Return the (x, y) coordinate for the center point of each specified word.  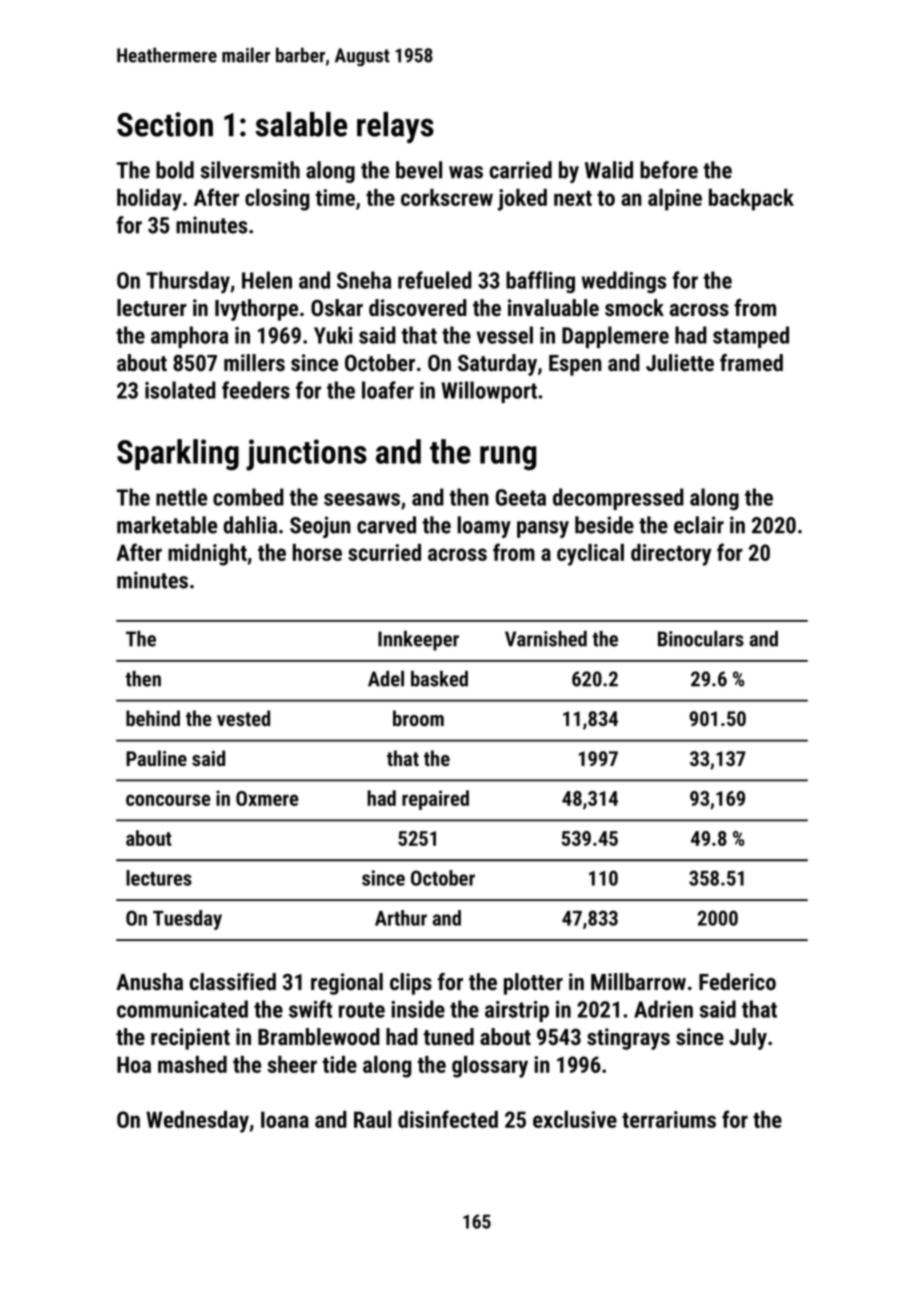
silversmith (250, 170)
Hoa (134, 1064)
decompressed (618, 499)
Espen (575, 365)
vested (243, 718)
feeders (256, 390)
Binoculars (701, 639)
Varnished (546, 639)
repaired (435, 800)
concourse (168, 800)
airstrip (517, 1011)
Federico (737, 981)
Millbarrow (638, 981)
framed (751, 362)
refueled (435, 280)
